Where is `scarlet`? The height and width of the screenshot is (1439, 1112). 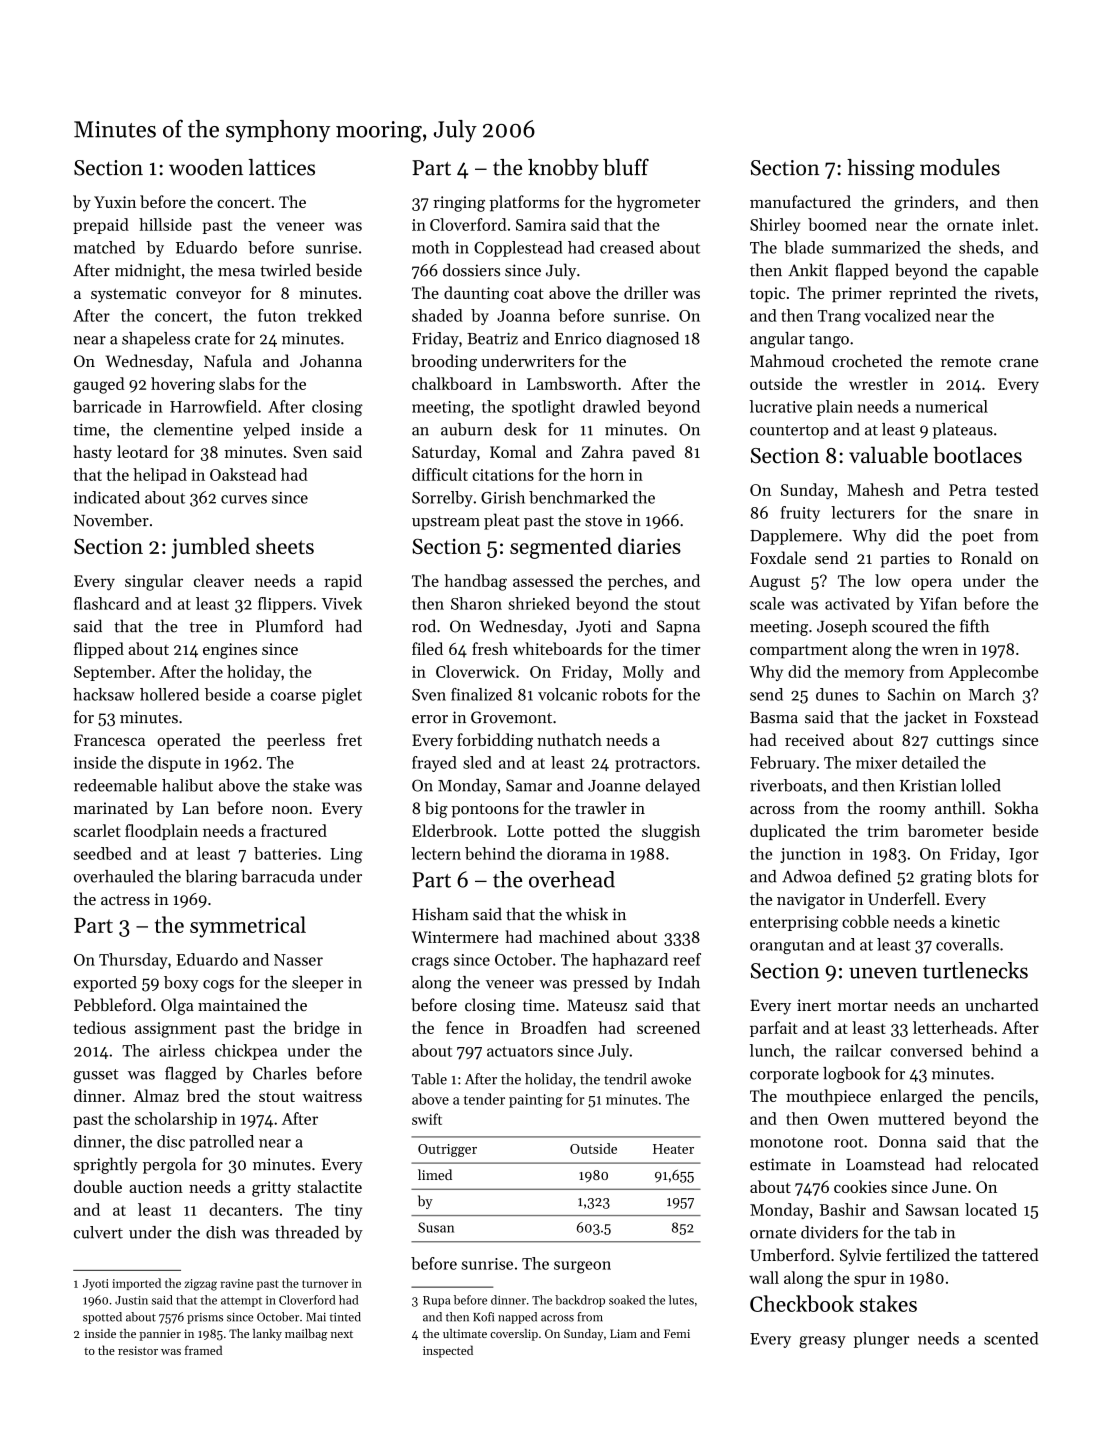 scarlet is located at coordinates (97, 830).
